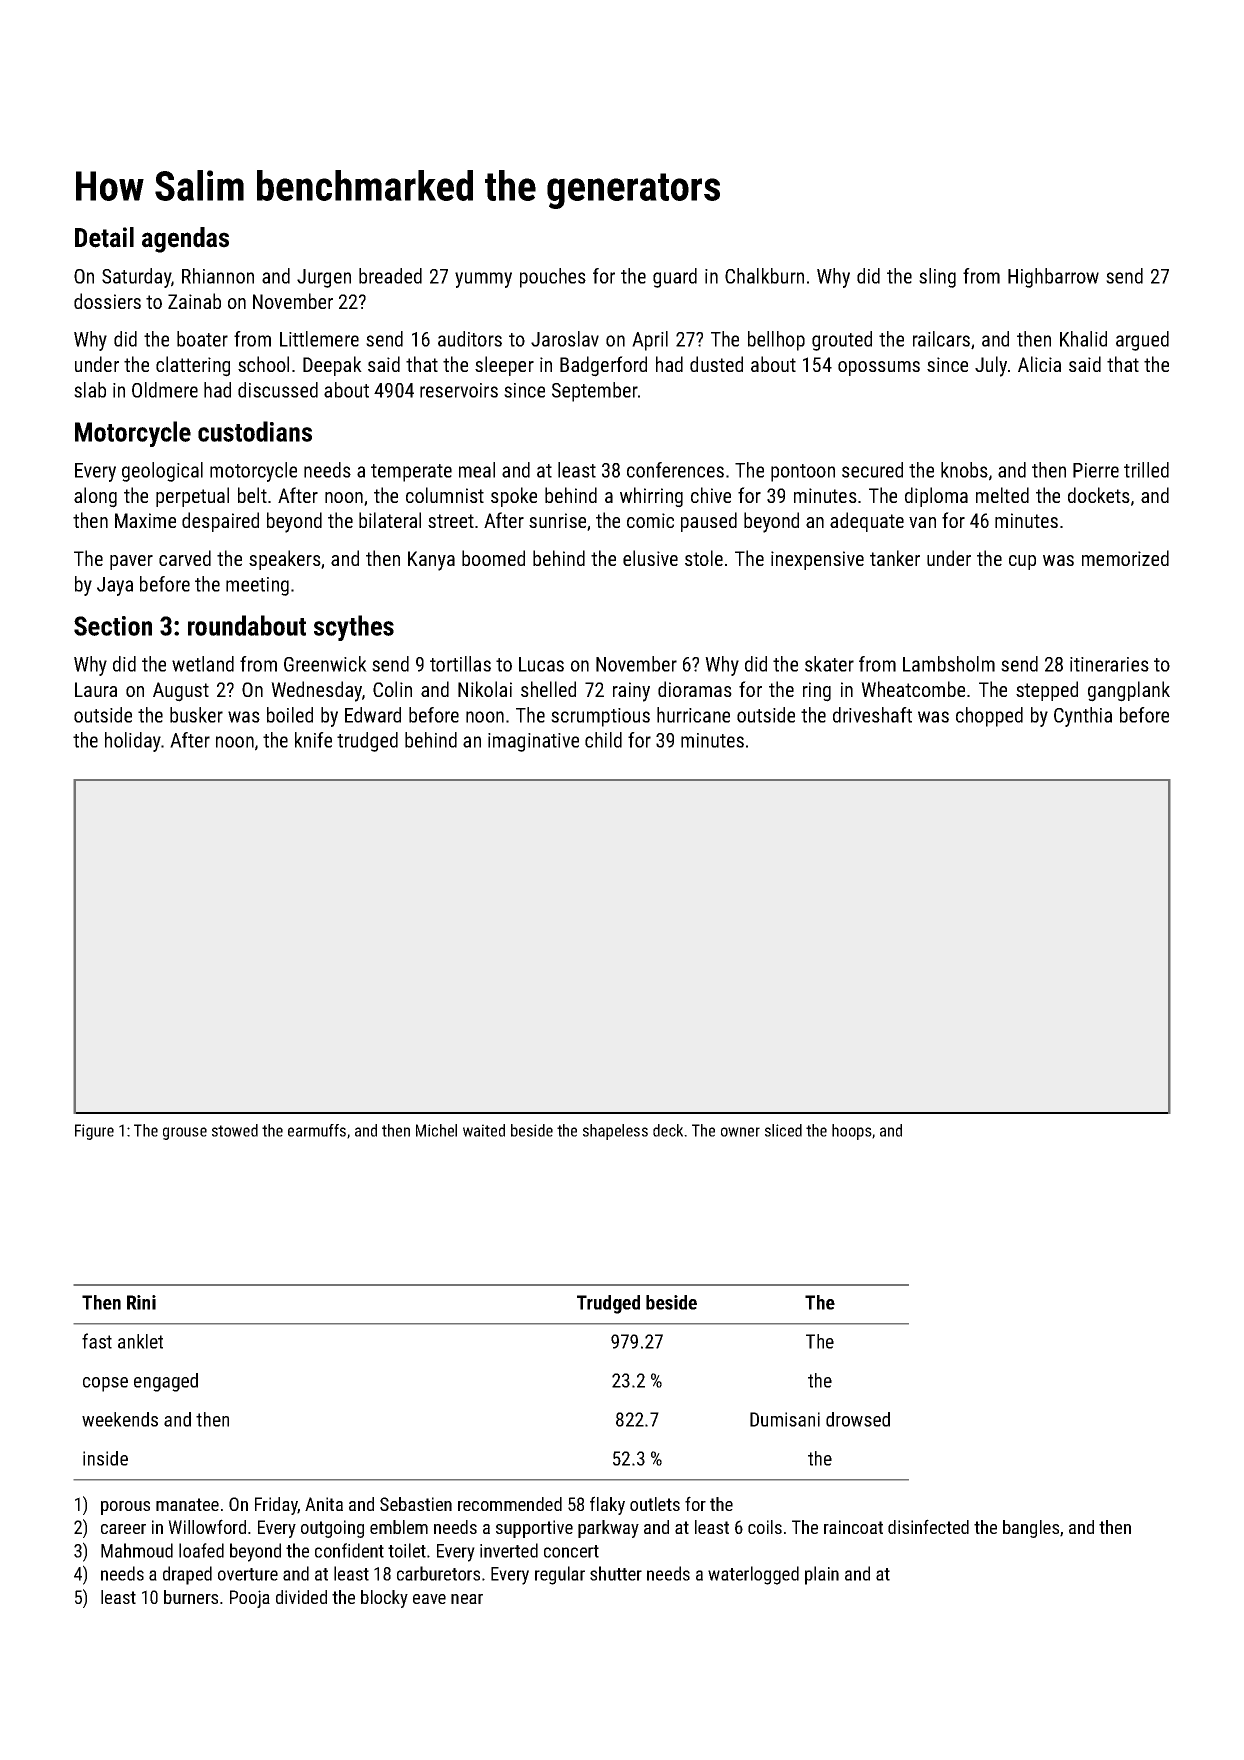  I want to click on Cynthia, so click(1083, 717).
